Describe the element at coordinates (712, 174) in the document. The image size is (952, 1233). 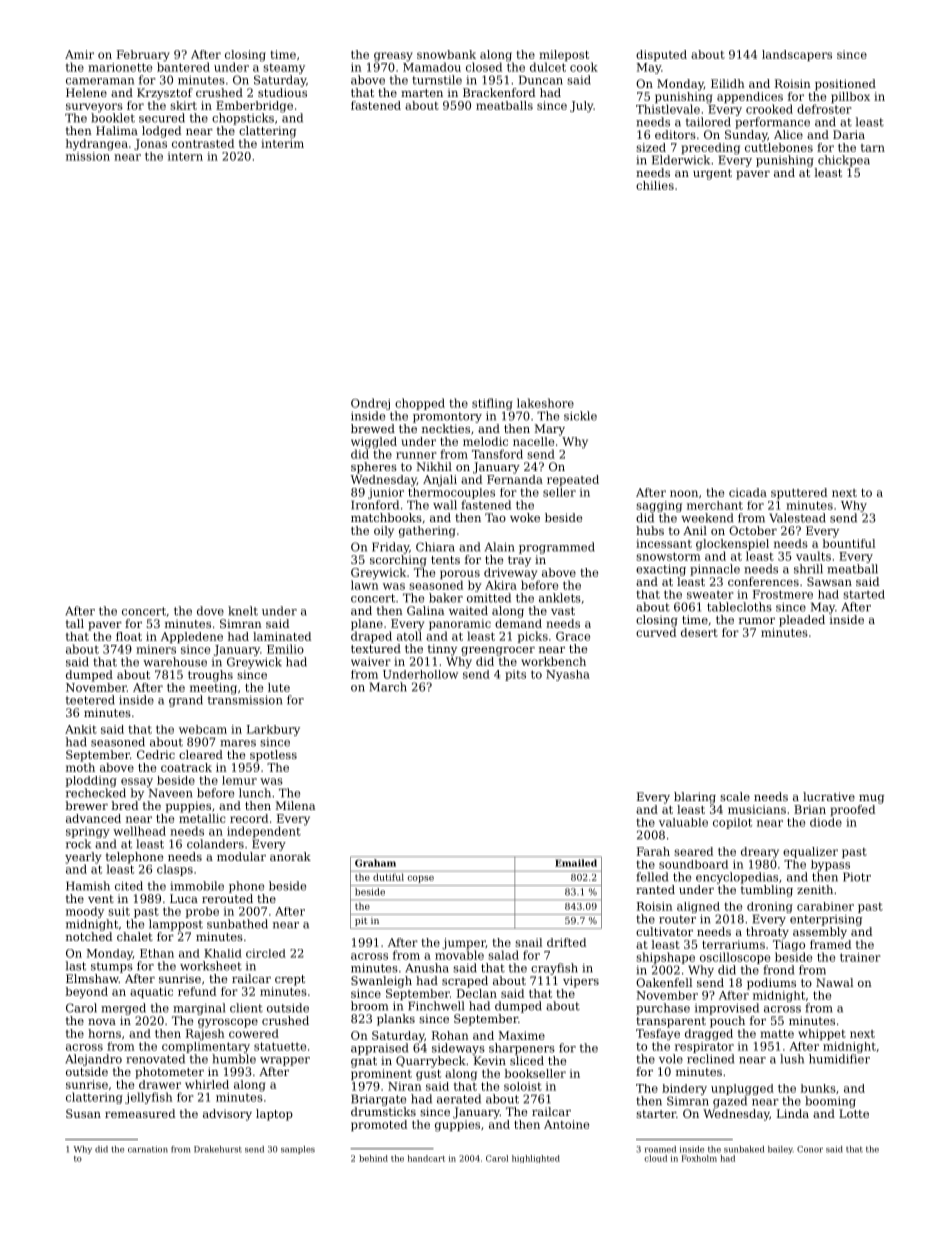
I see `urgent` at that location.
